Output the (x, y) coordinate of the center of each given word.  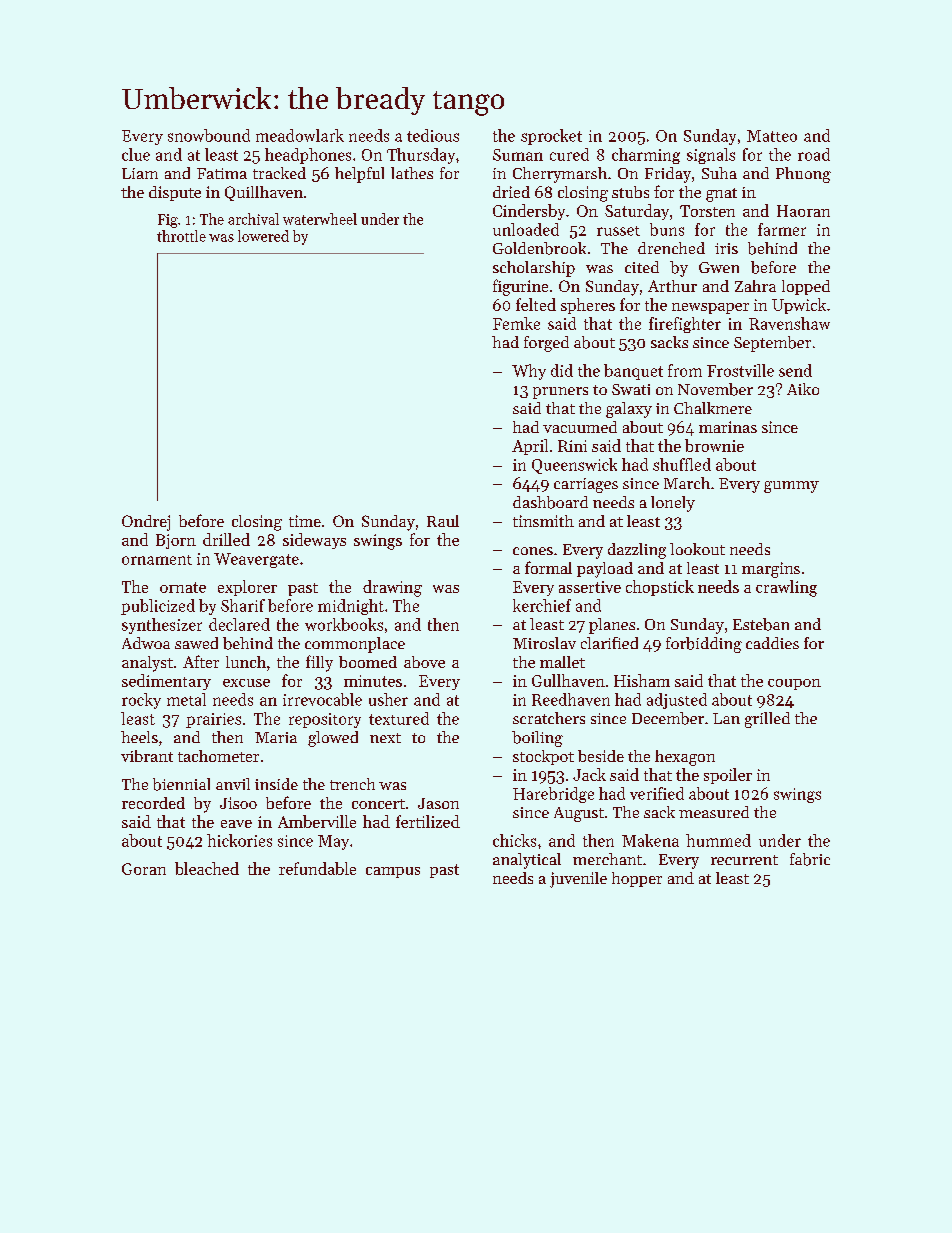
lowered (263, 236)
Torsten (707, 211)
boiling (537, 739)
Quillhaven (264, 193)
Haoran (803, 211)
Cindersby (529, 212)
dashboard (550, 502)
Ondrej (146, 523)
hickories (239, 840)
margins (771, 570)
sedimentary (166, 682)
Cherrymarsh (560, 175)
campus (393, 872)
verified (657, 793)
